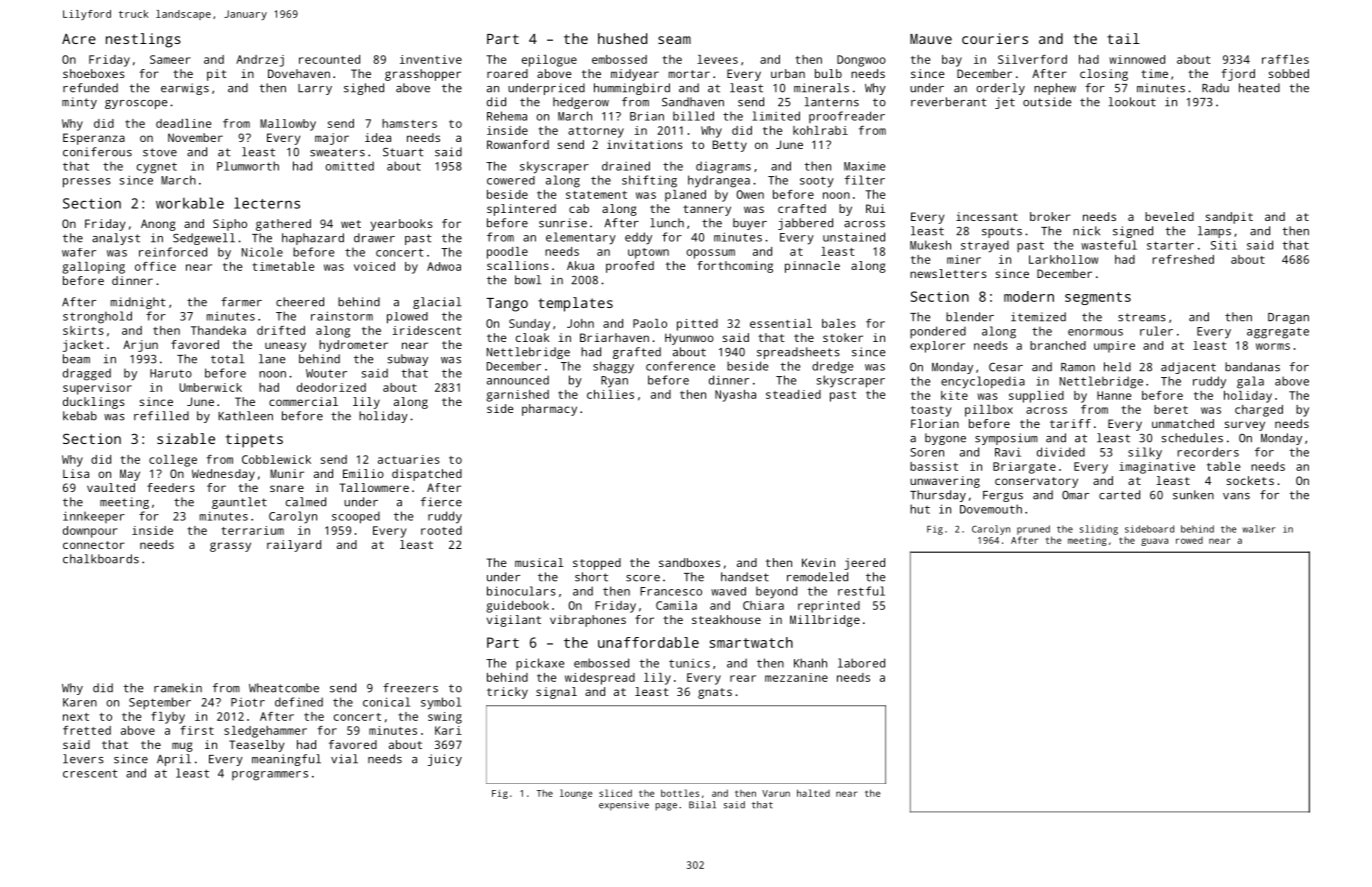  What do you see at coordinates (1259, 88) in the screenshot?
I see `heated` at bounding box center [1259, 88].
